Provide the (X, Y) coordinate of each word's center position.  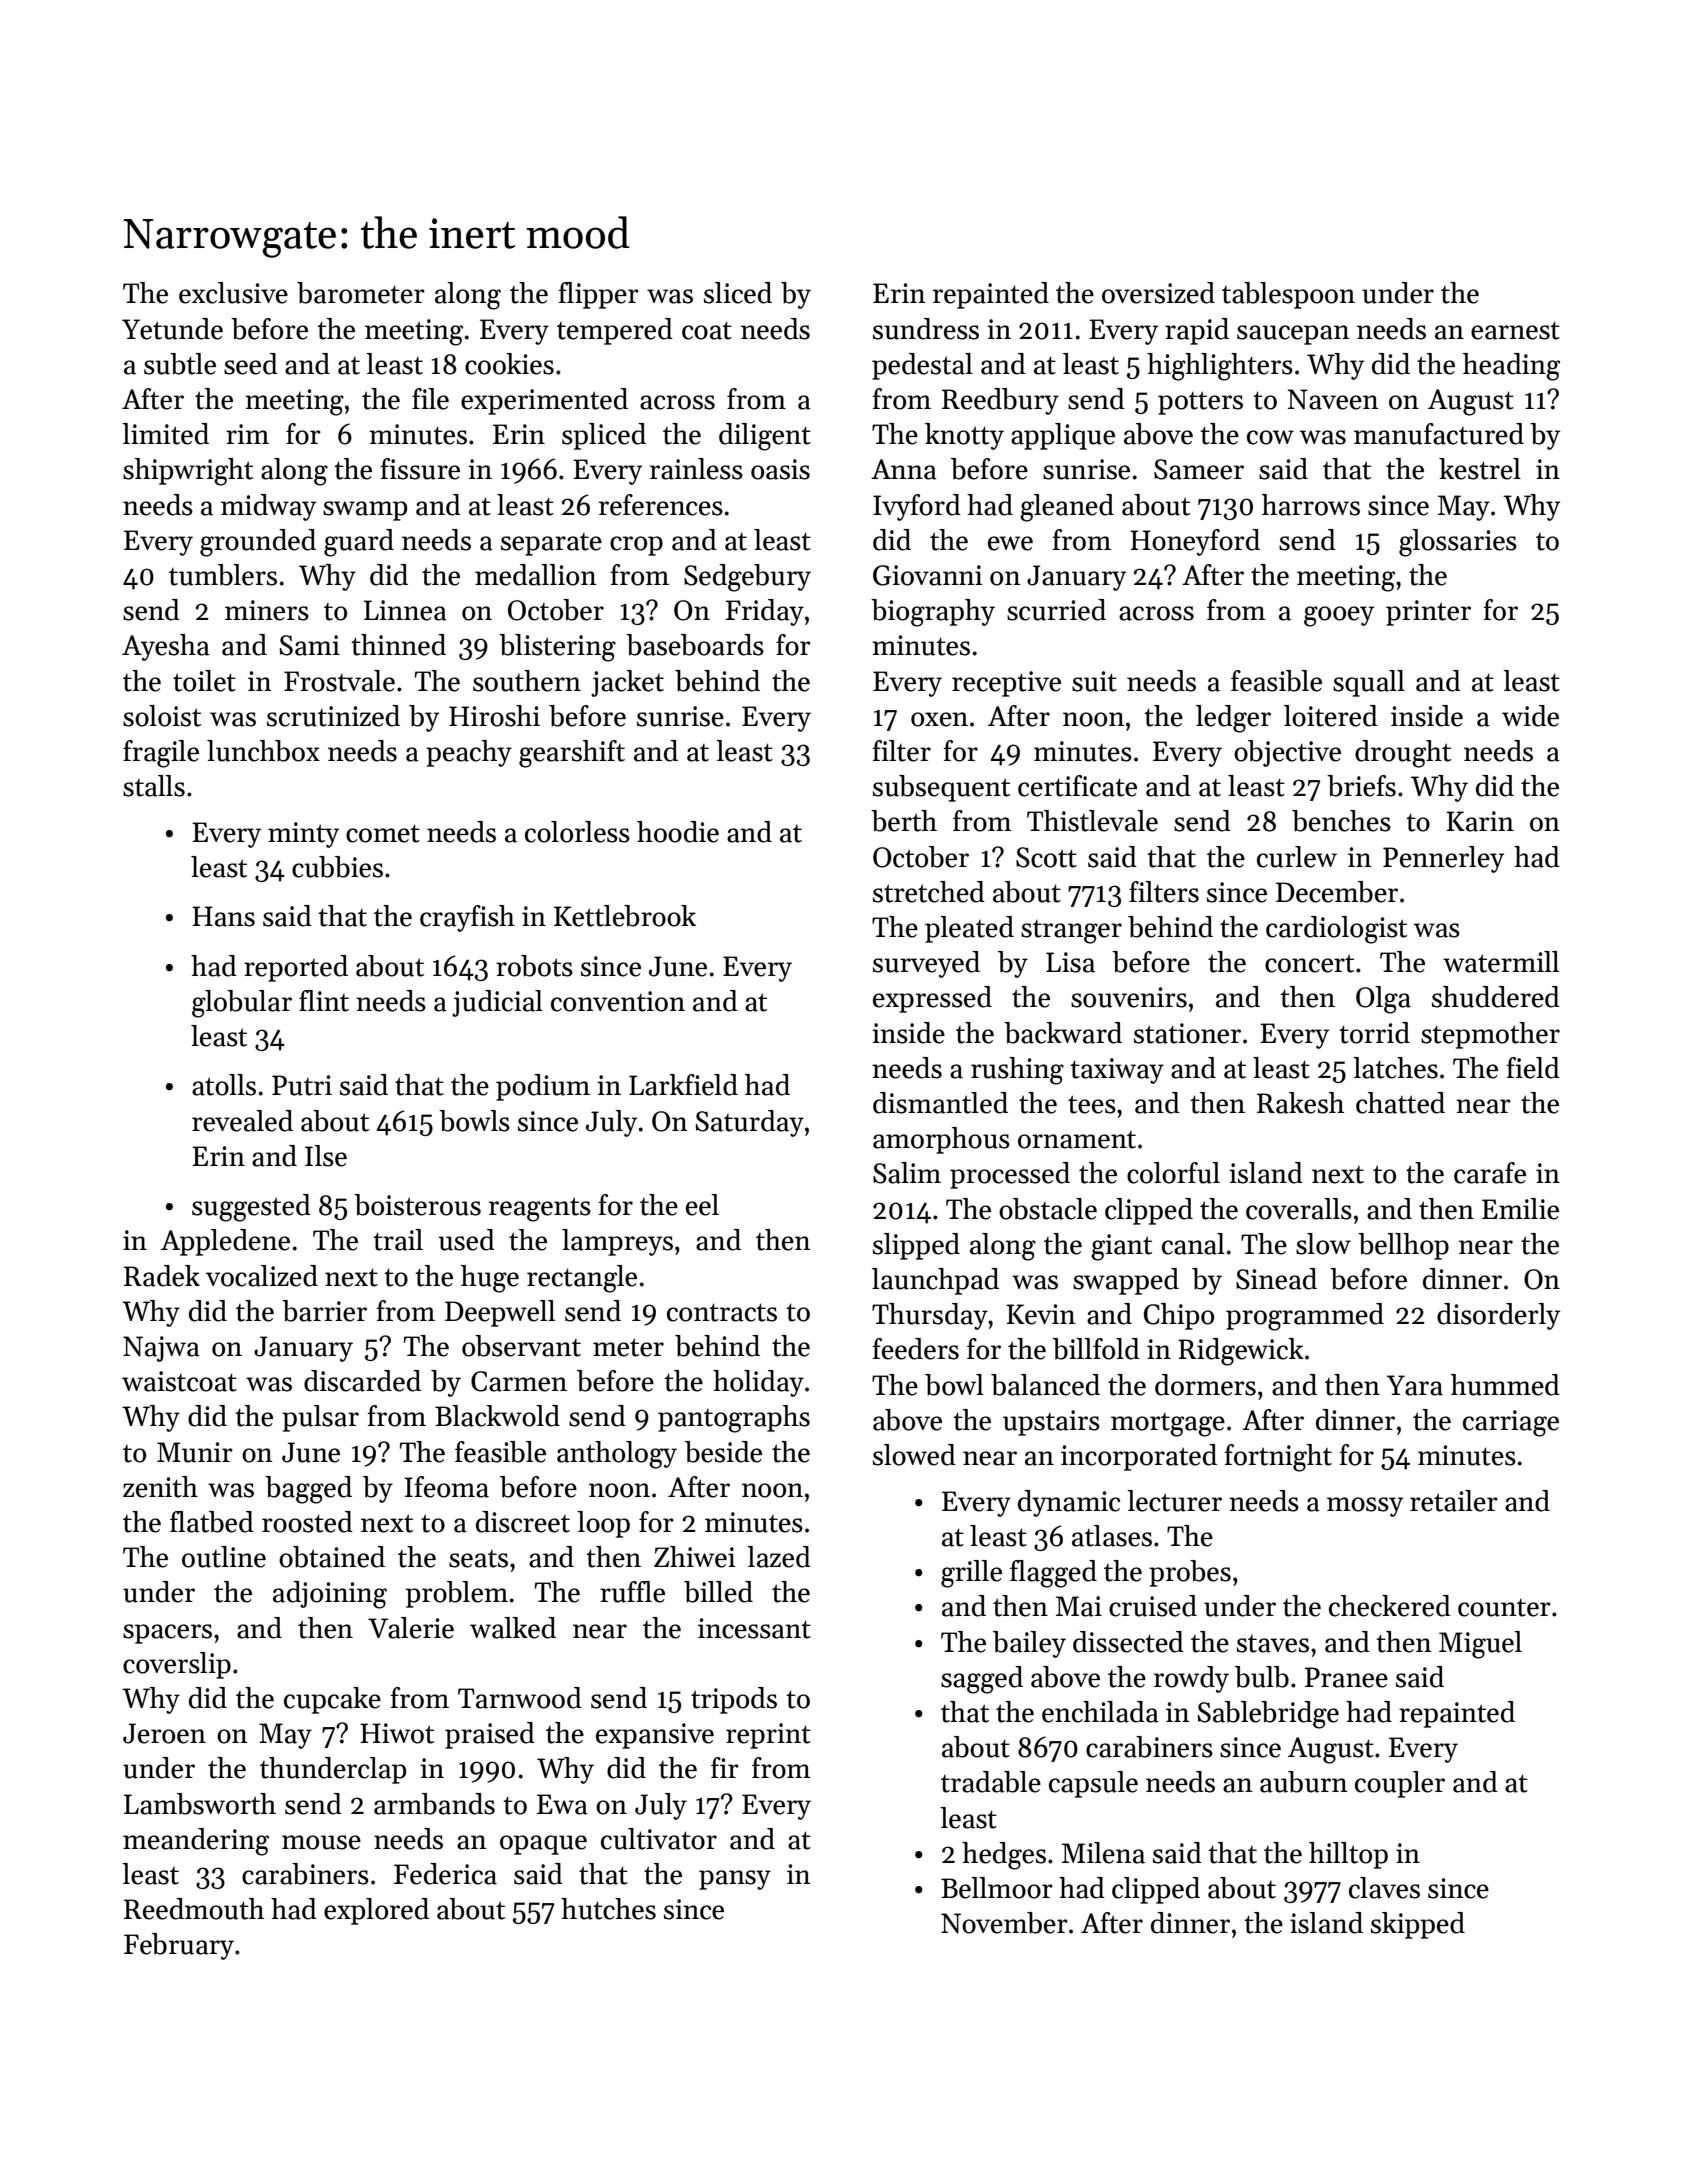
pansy (735, 1880)
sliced (738, 293)
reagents (540, 1209)
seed (251, 364)
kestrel (1480, 469)
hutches (608, 1909)
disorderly (1498, 1316)
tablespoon (1288, 295)
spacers (167, 1634)
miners (267, 610)
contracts (722, 1312)
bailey (1029, 1644)
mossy (1365, 1507)
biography (933, 613)
